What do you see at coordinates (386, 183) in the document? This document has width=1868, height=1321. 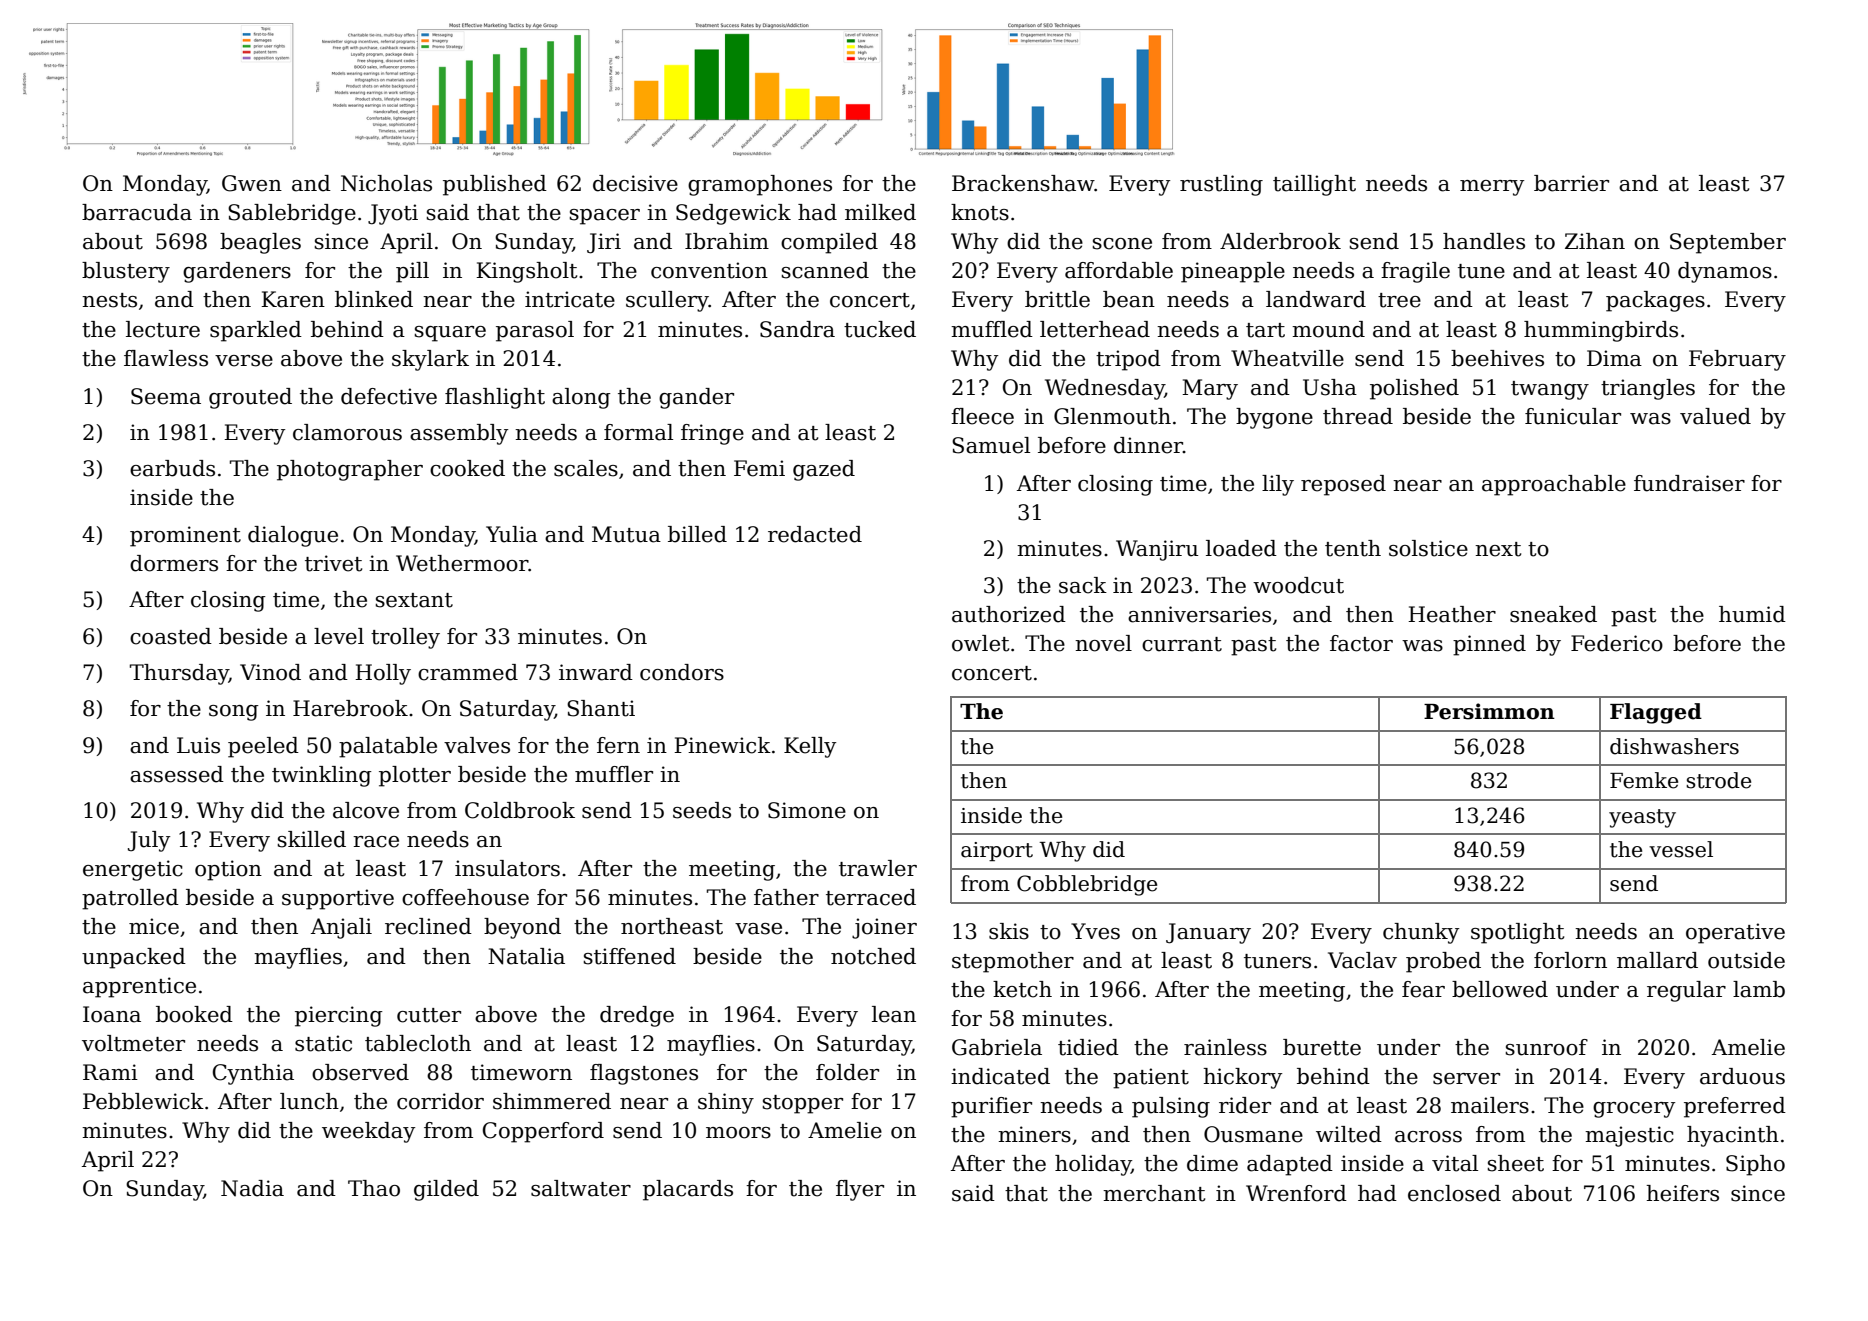 I see `Nicholas` at bounding box center [386, 183].
